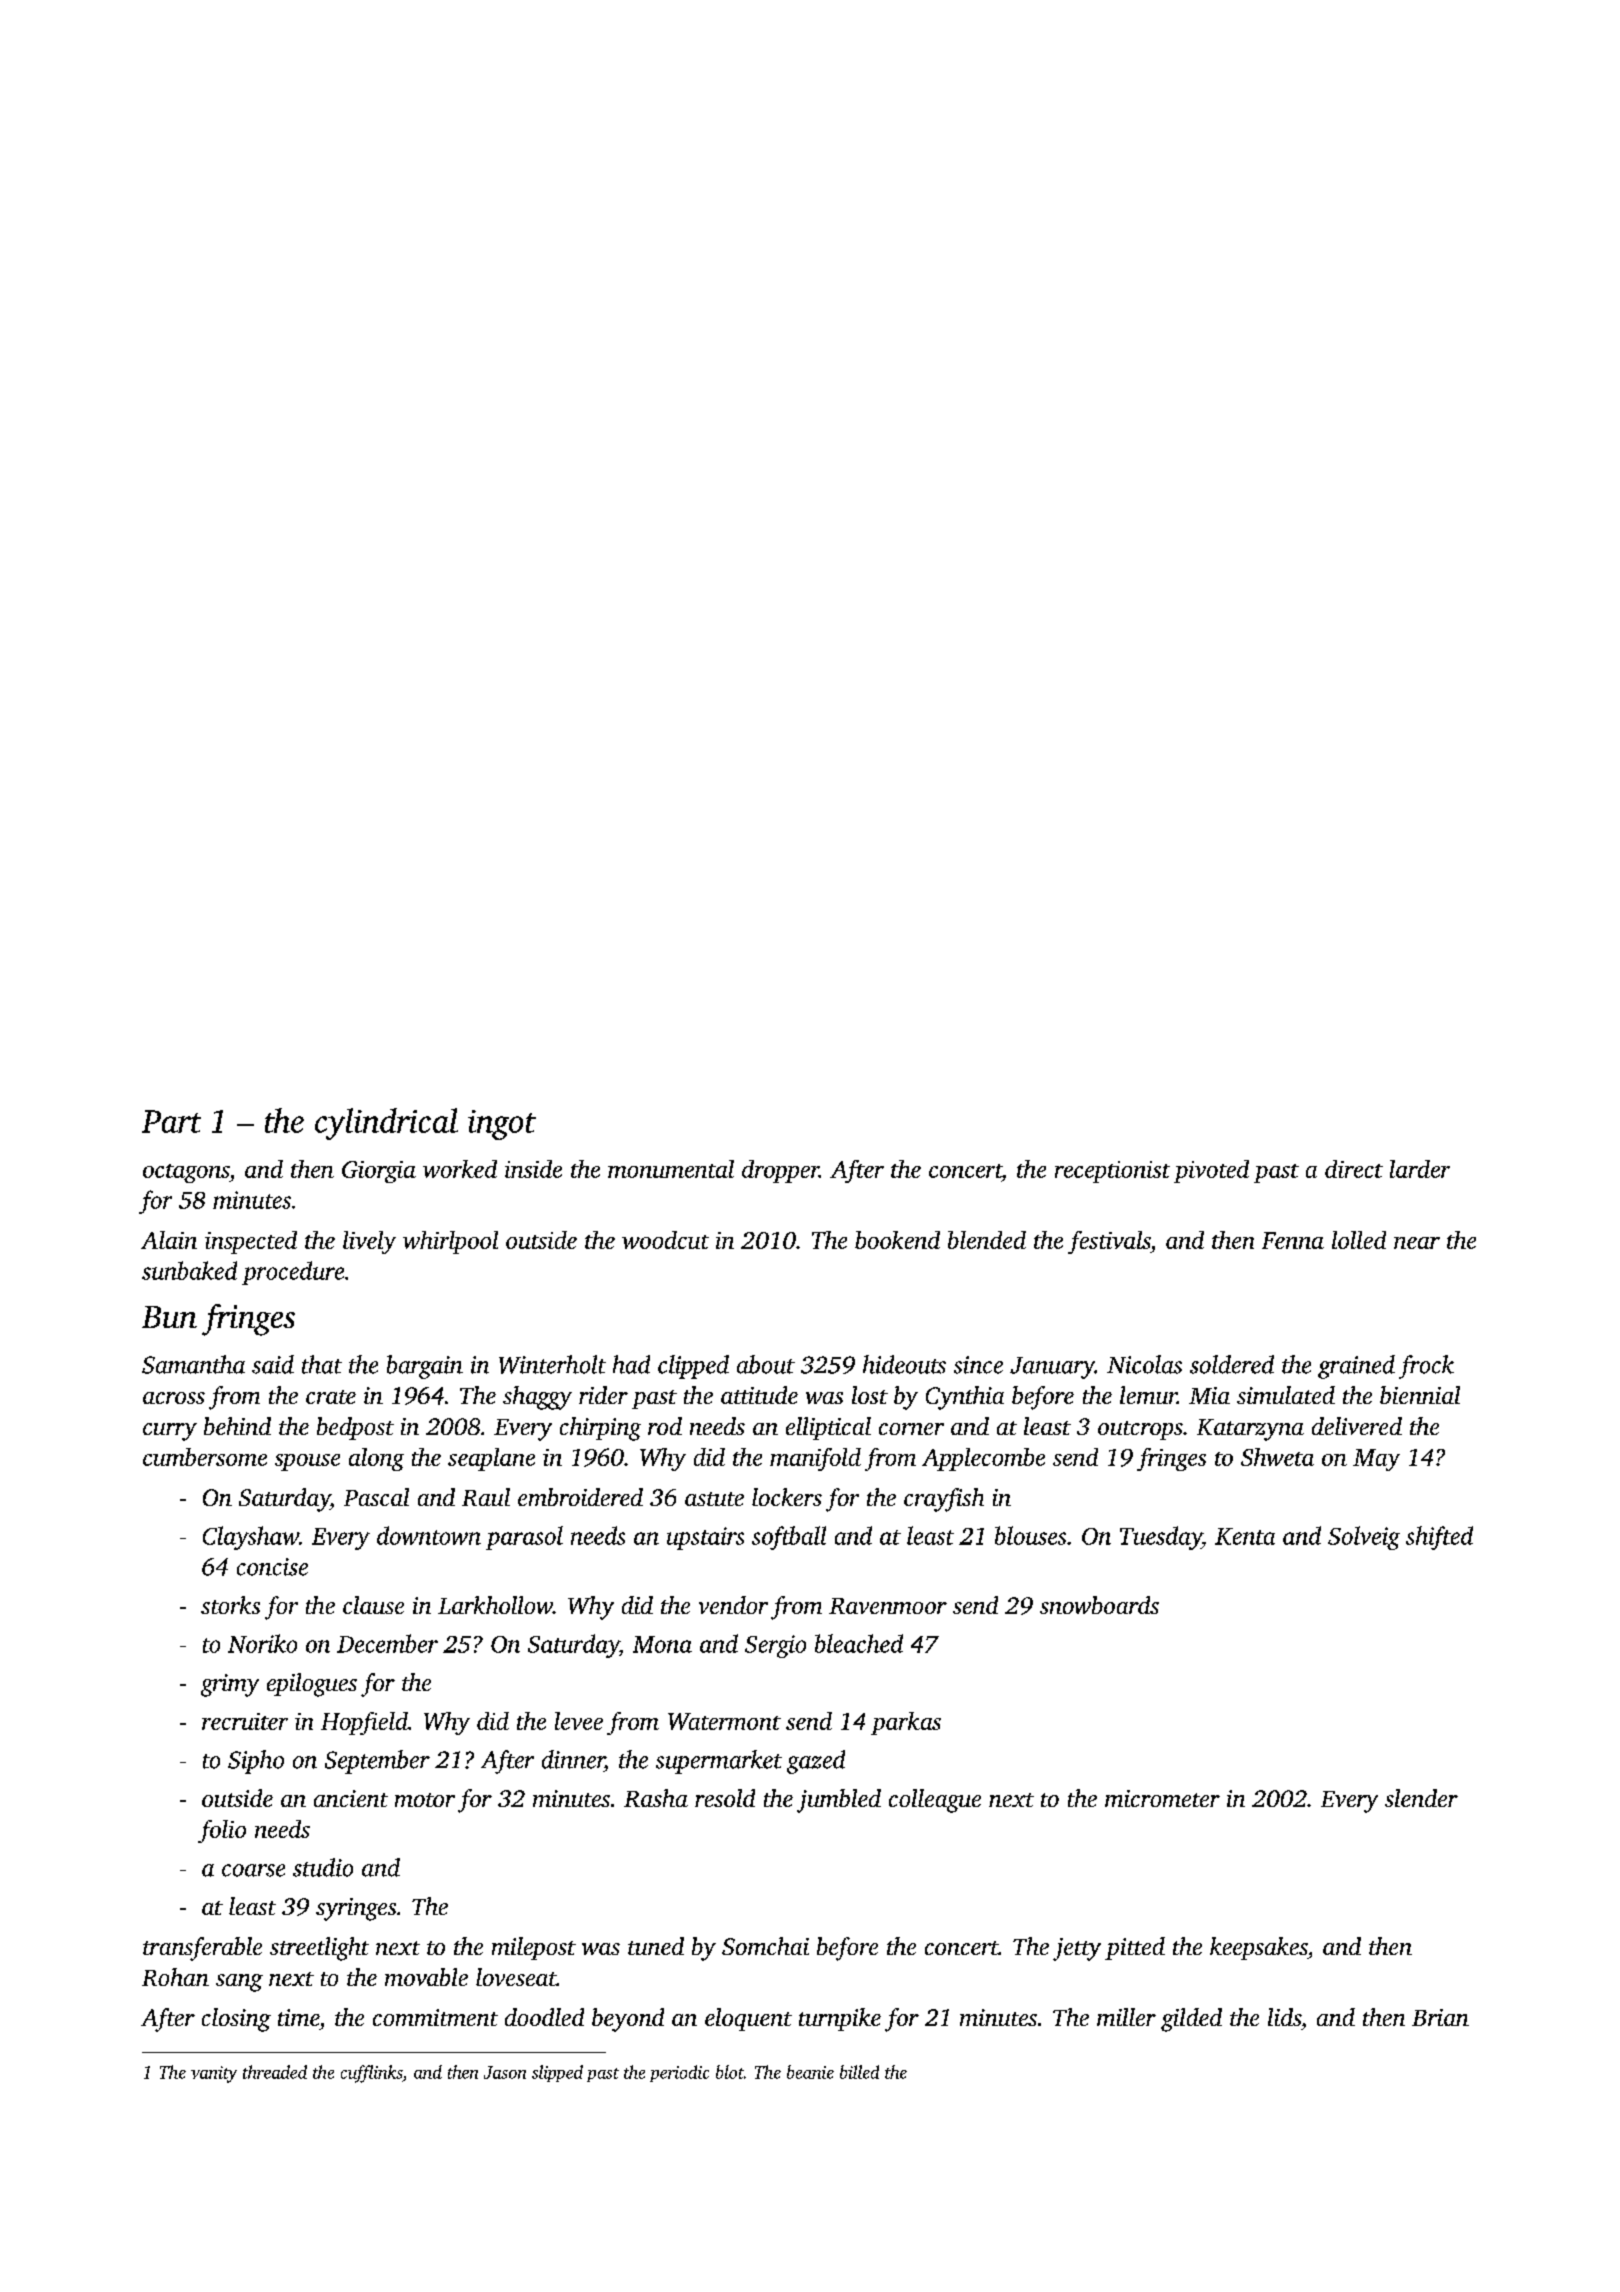  Describe the element at coordinates (888, 1606) in the screenshot. I see `Ravenmoor` at that location.
